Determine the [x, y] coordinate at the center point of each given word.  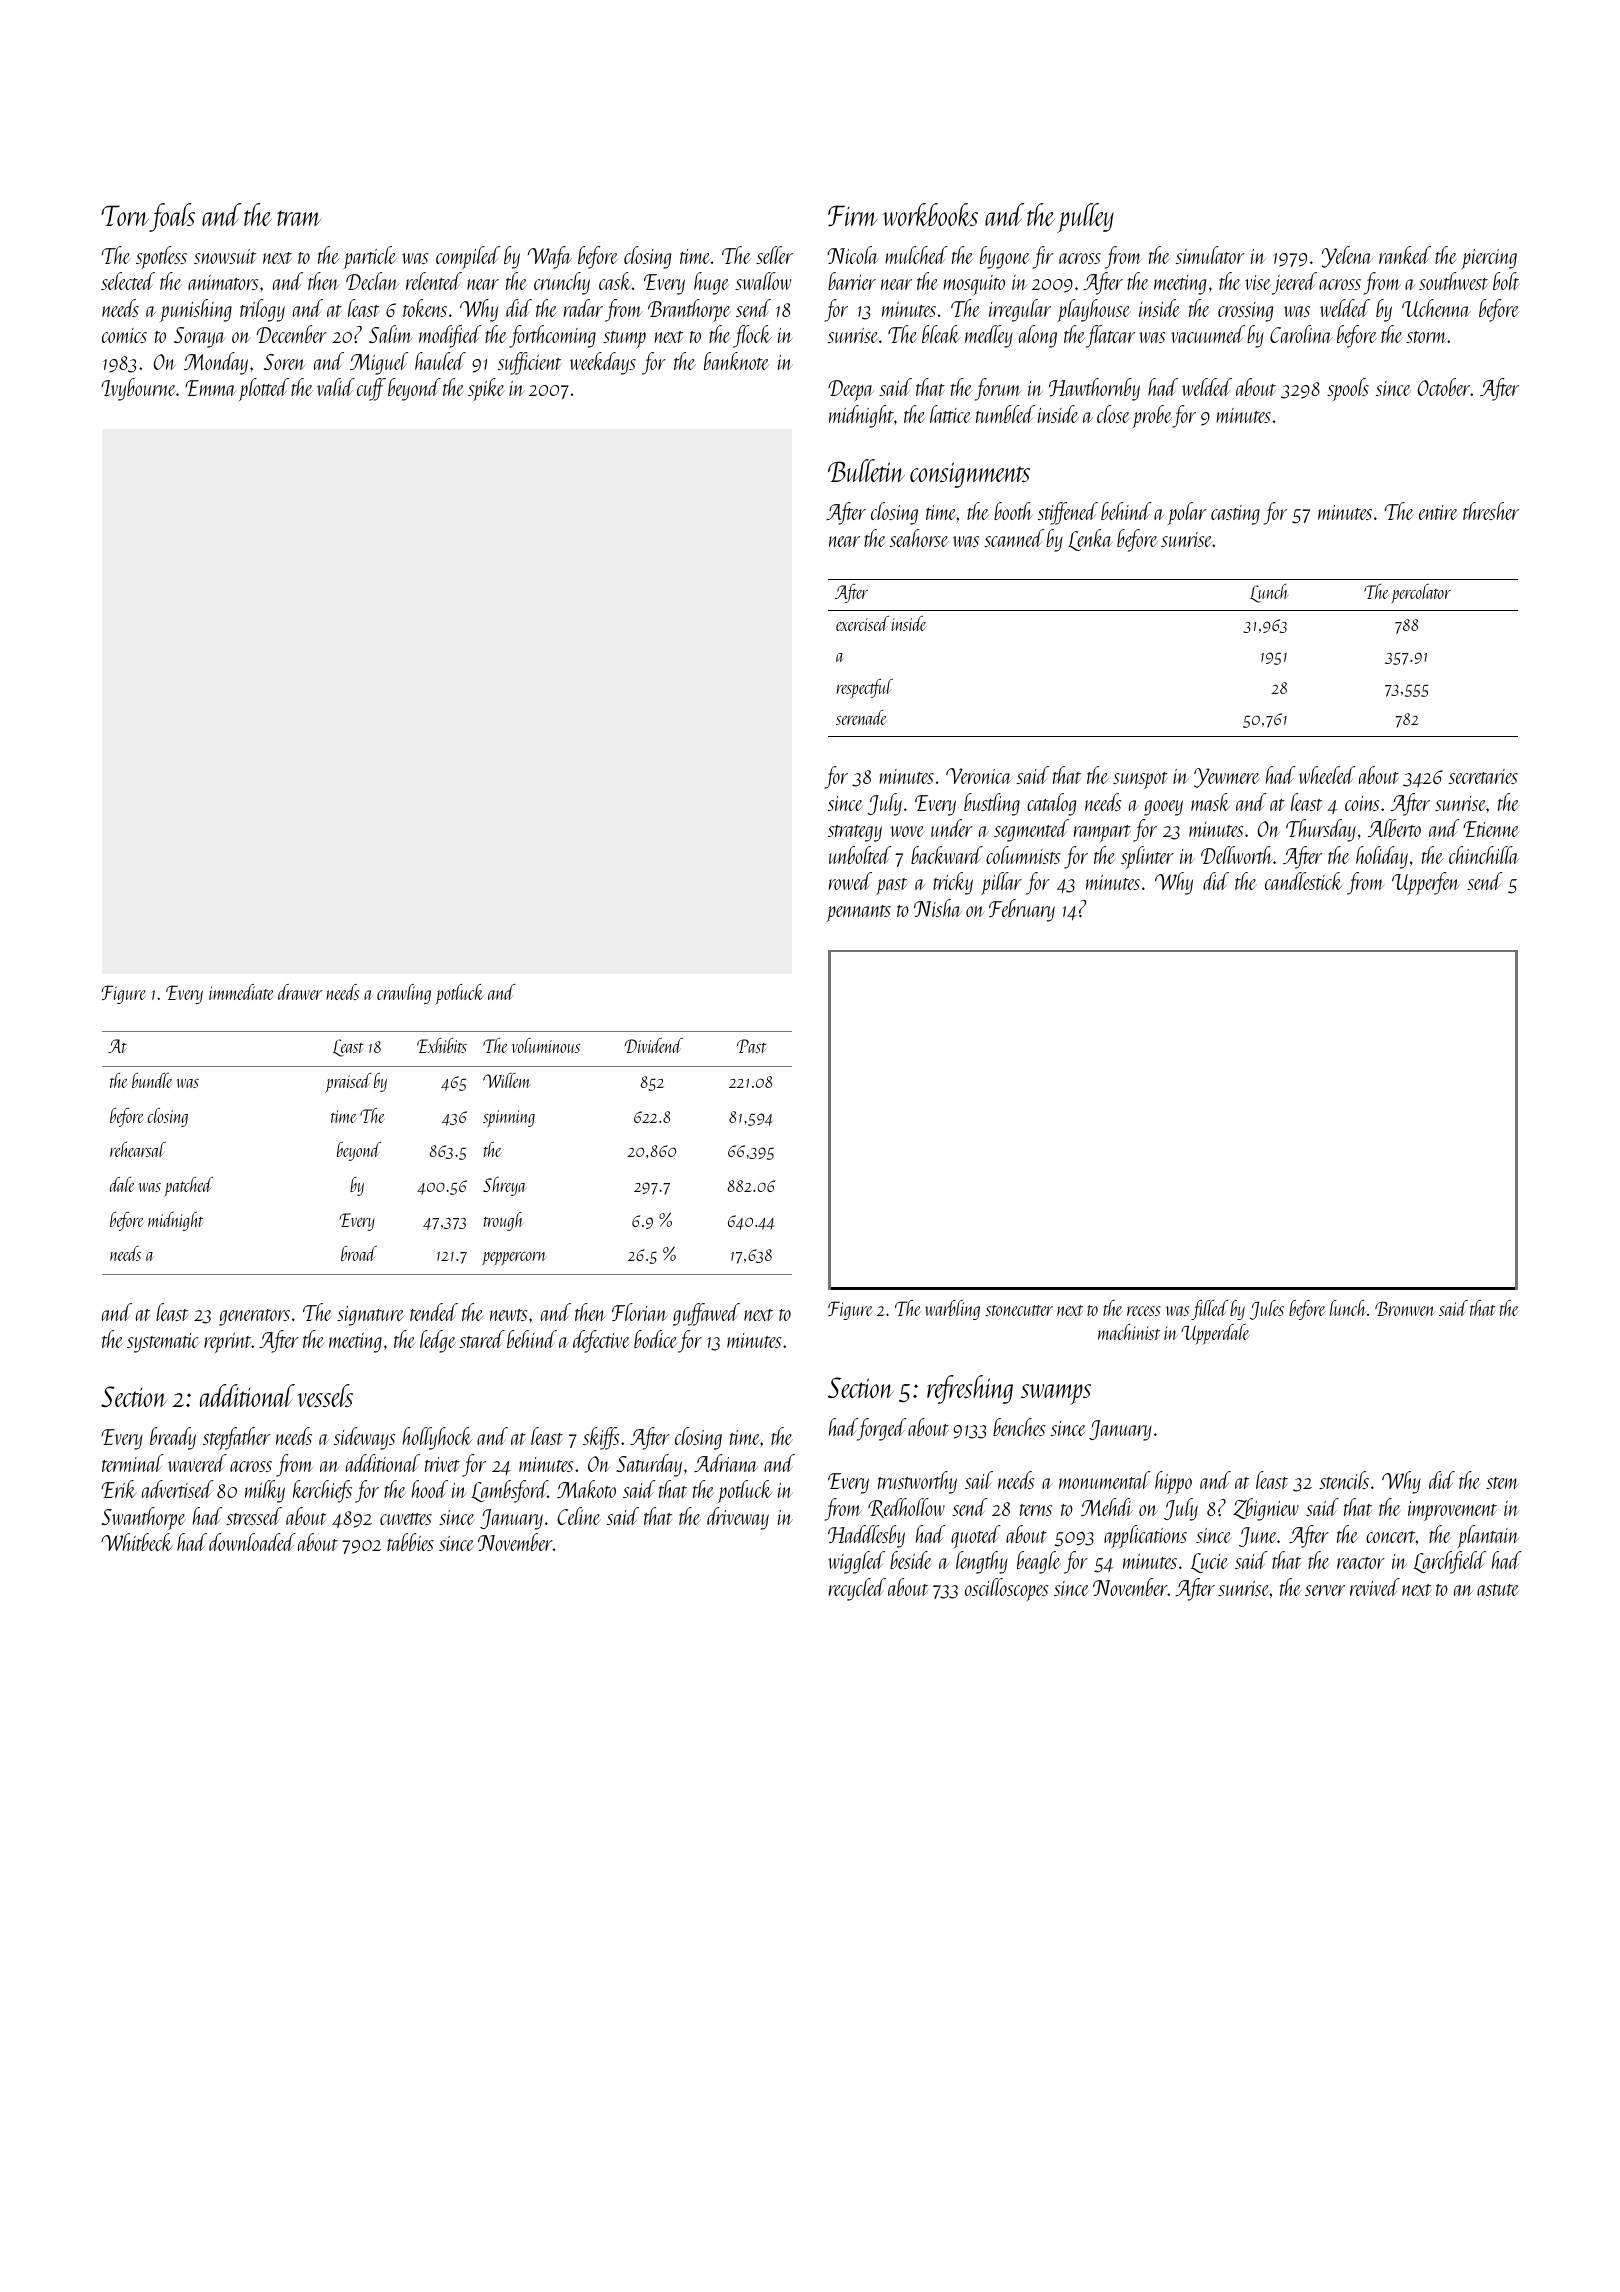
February [1022, 910]
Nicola [853, 255]
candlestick [1304, 881]
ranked [1405, 255]
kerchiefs [322, 1491]
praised [348, 1083]
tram [299, 218]
